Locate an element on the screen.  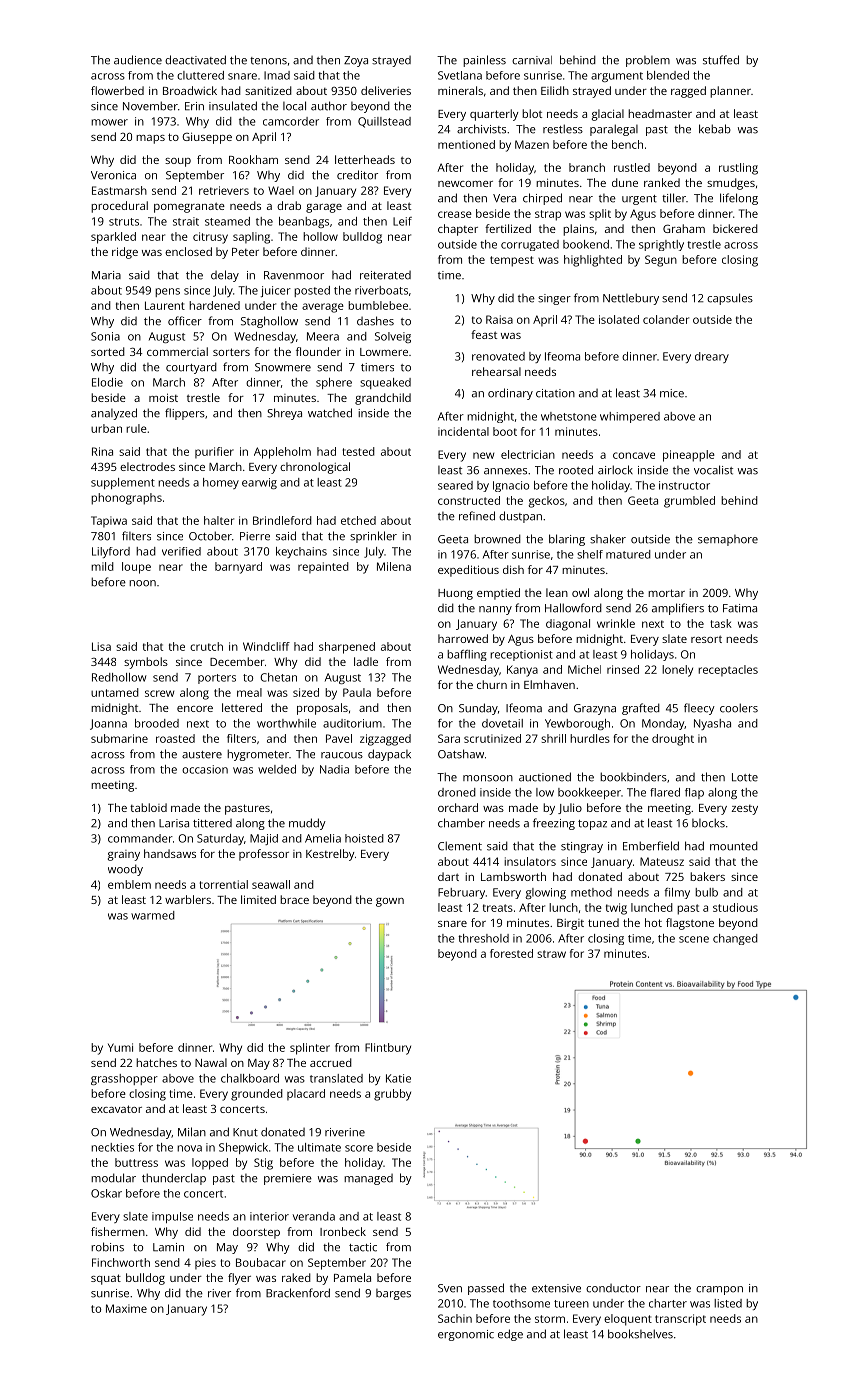
raucous is located at coordinates (342, 755).
